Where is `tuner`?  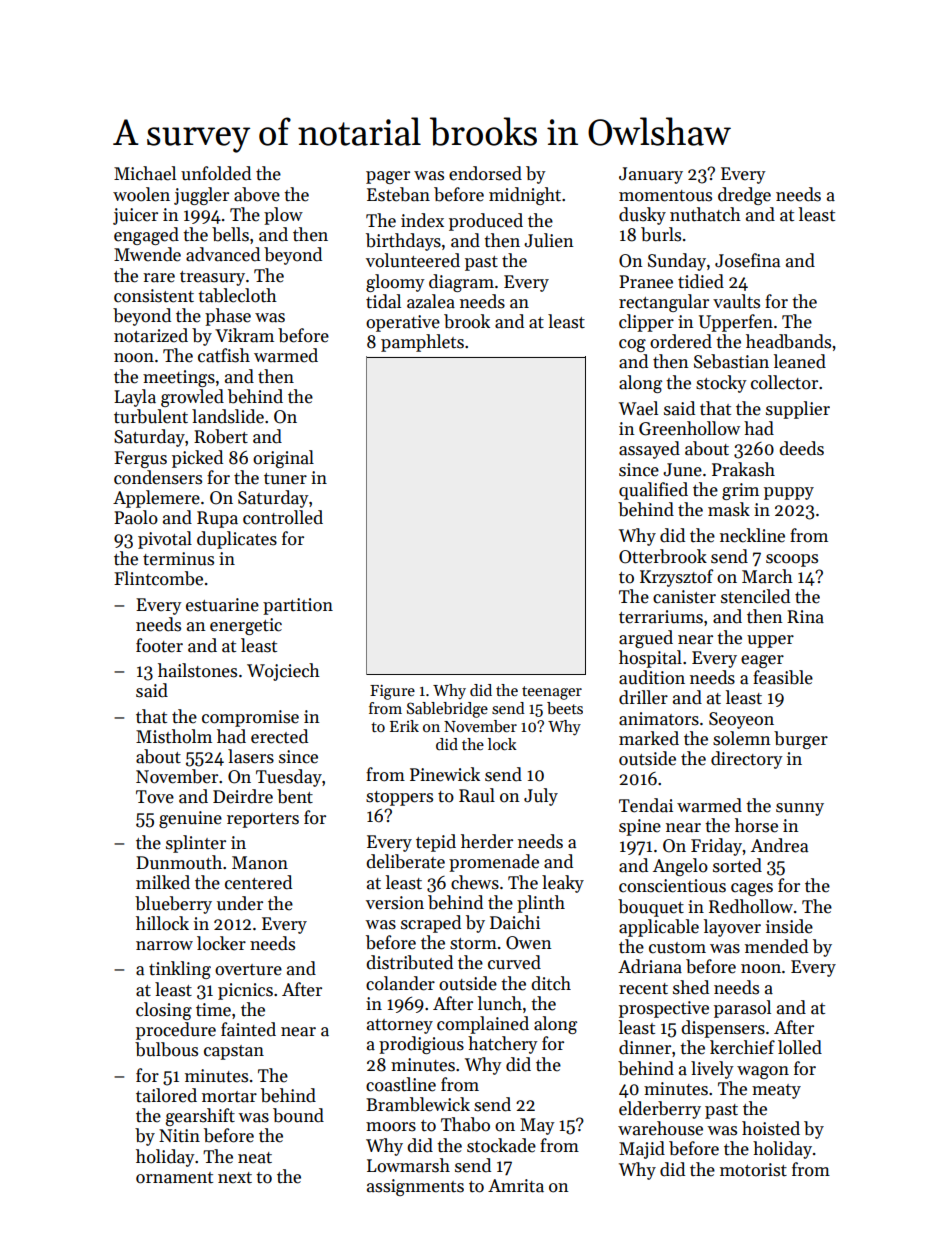
tuner is located at coordinates (285, 479).
